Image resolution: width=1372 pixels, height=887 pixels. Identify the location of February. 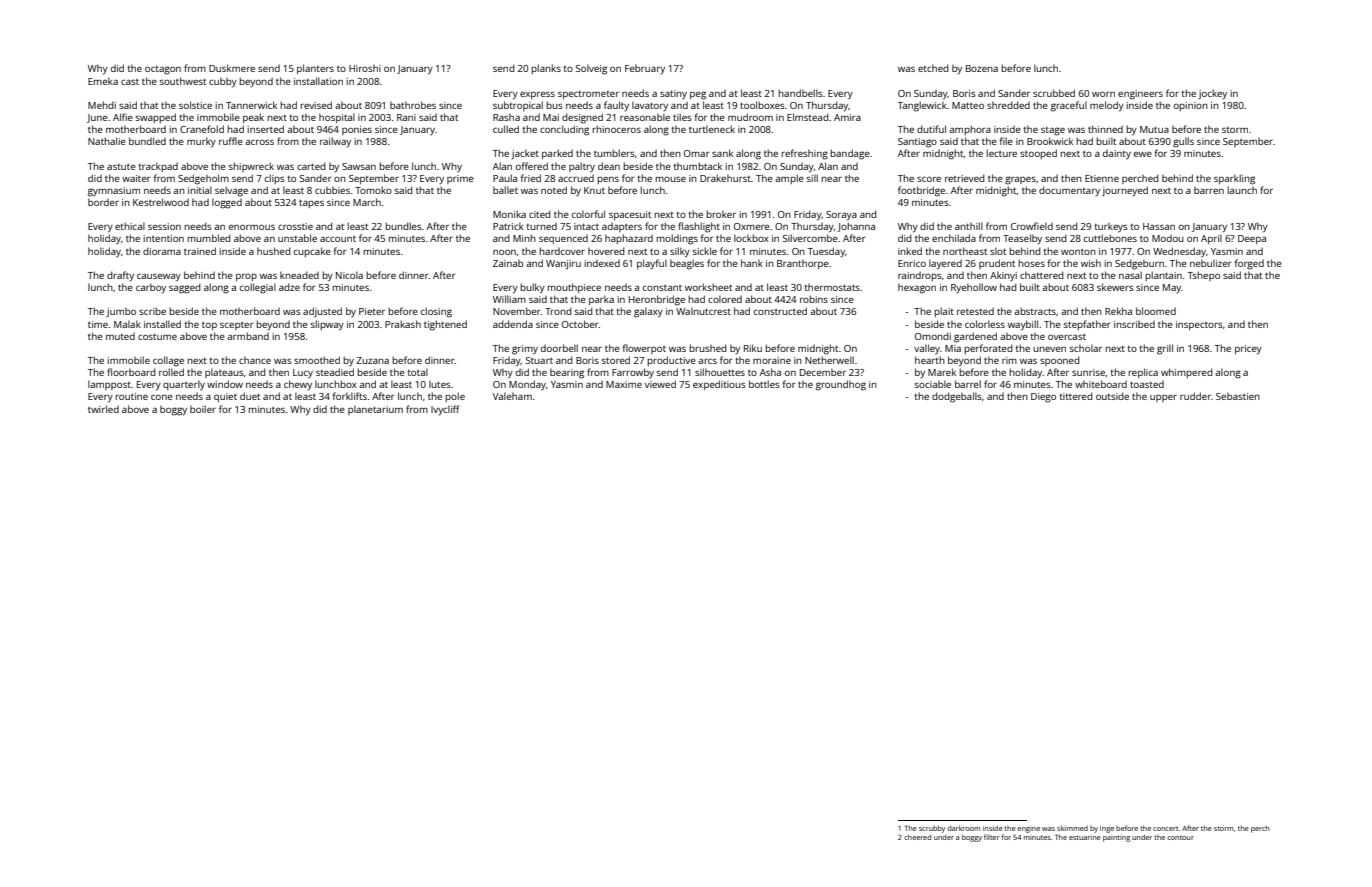
(645, 69).
